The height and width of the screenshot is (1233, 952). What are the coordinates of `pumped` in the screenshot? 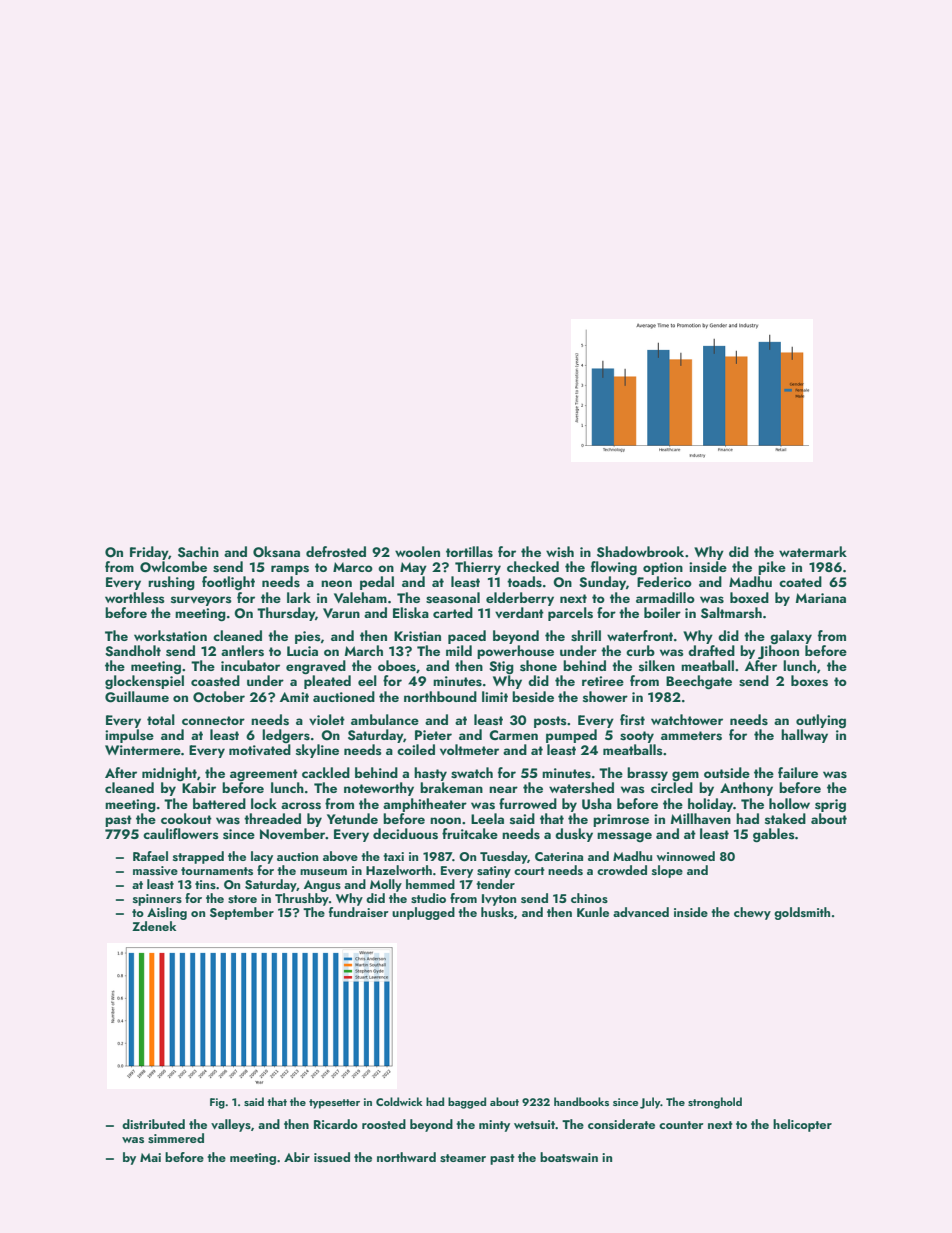 It's located at (571, 736).
